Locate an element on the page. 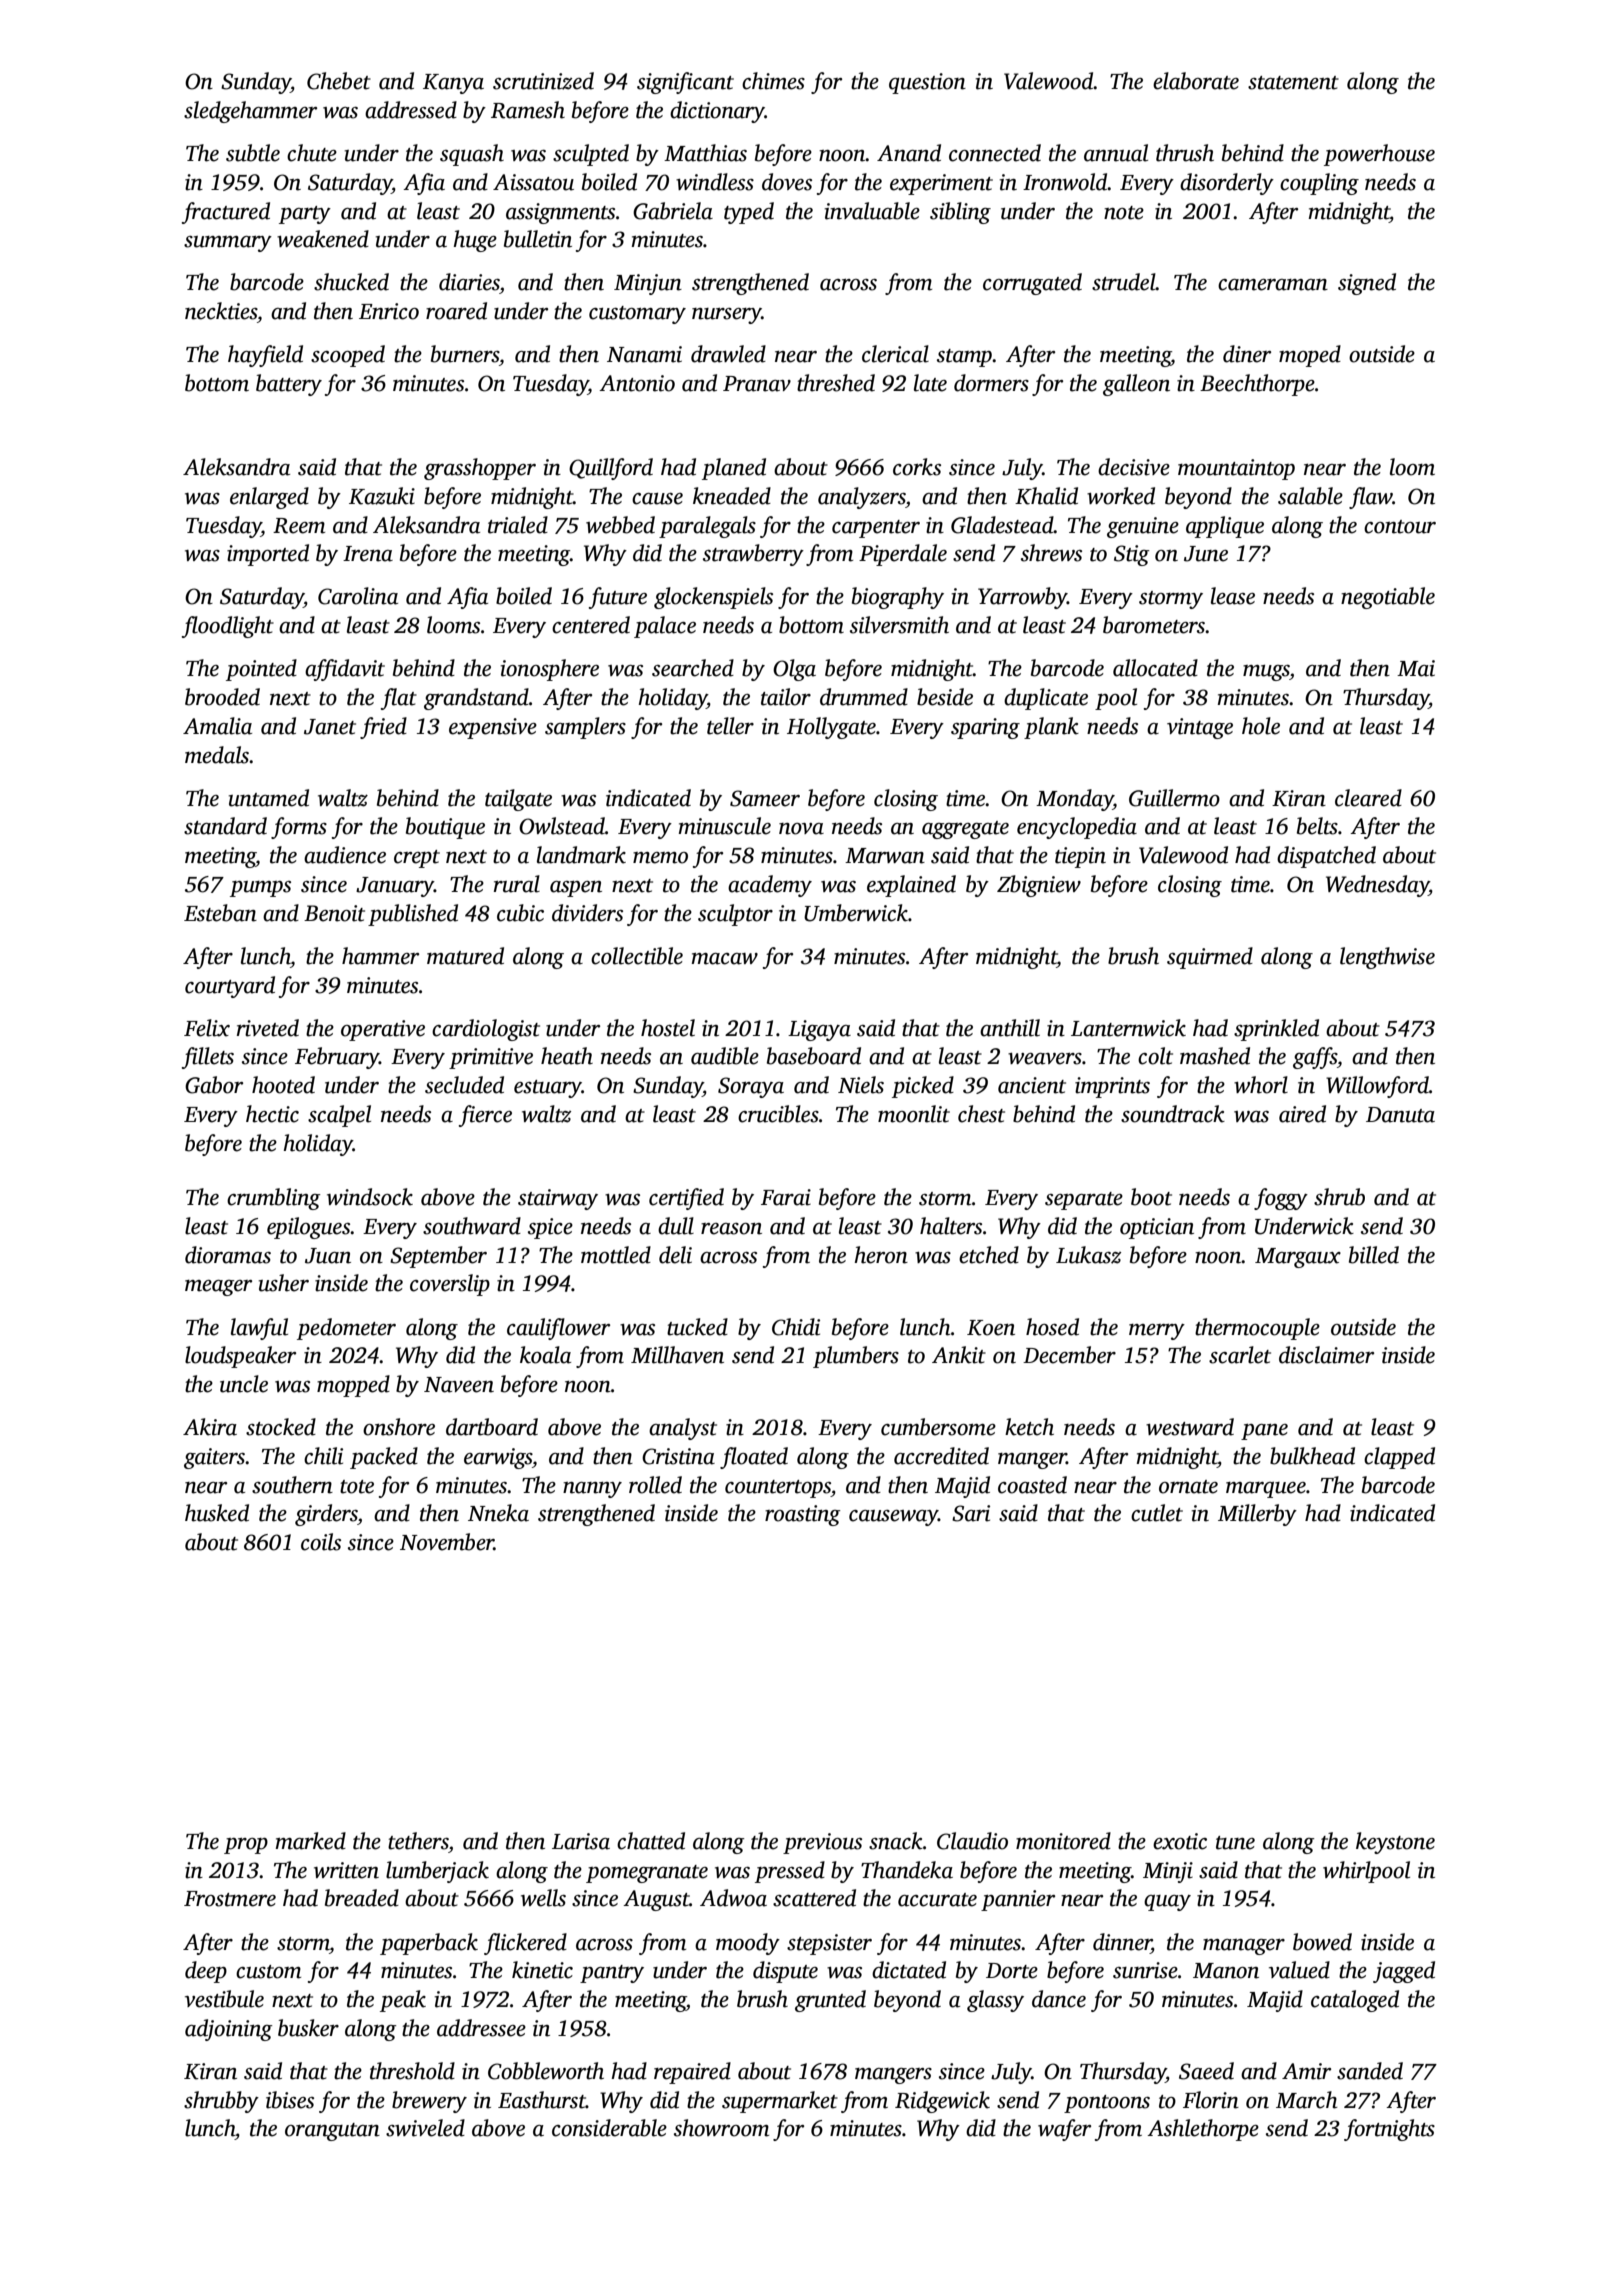 This page has width=1620, height=2292. fortnights is located at coordinates (1389, 2130).
